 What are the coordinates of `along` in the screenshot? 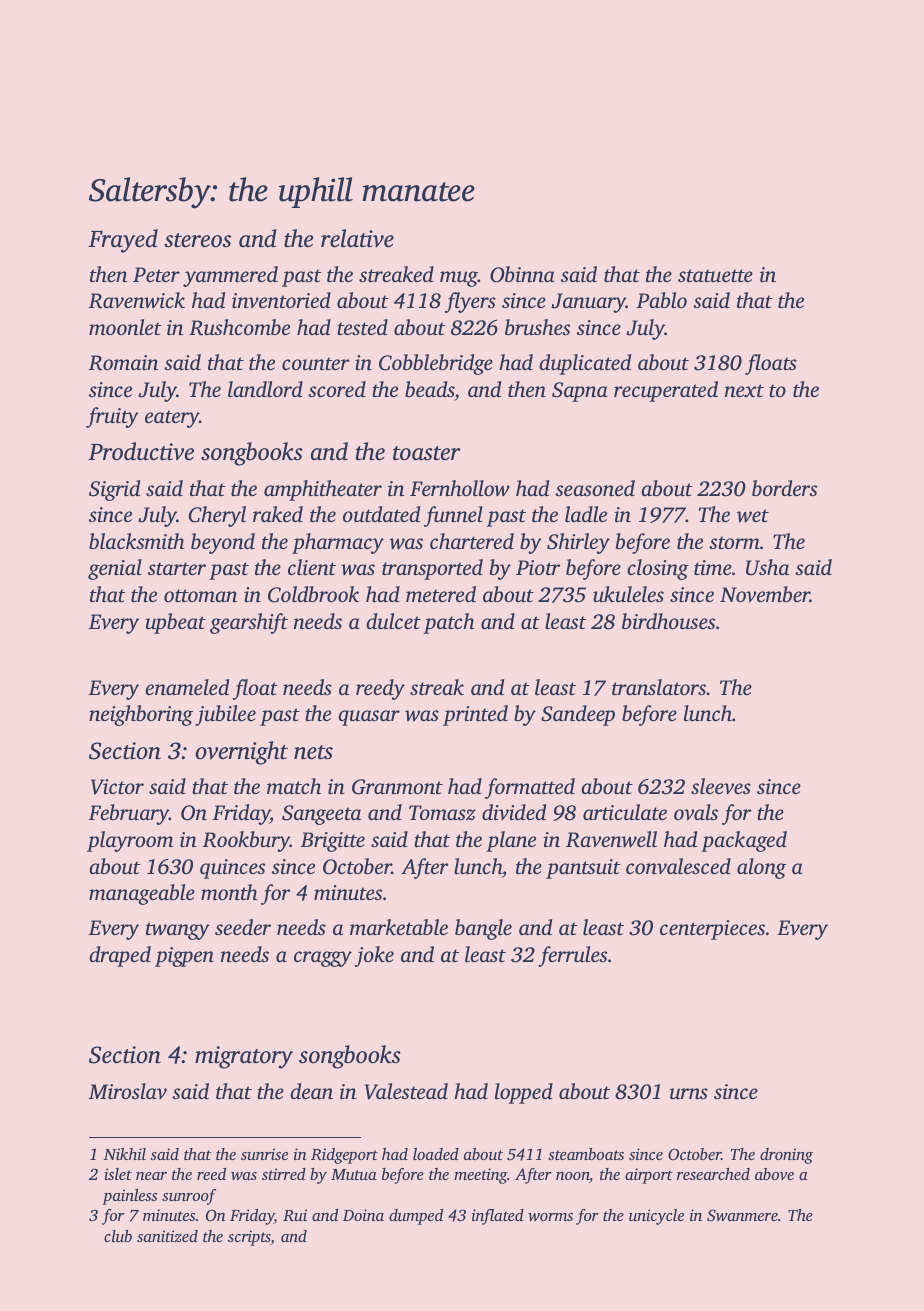 It's located at (761, 868).
